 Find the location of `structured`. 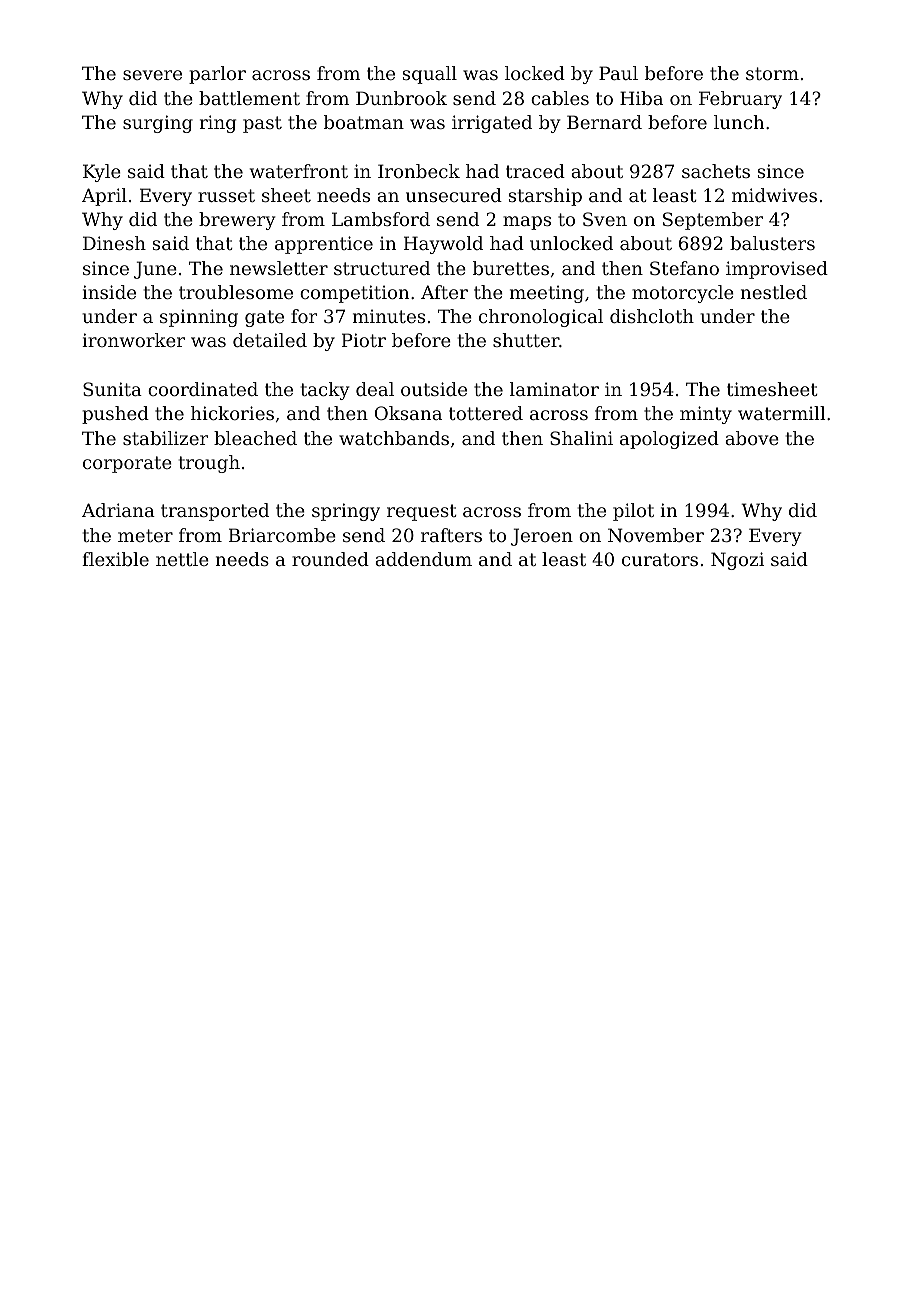

structured is located at coordinates (382, 268).
